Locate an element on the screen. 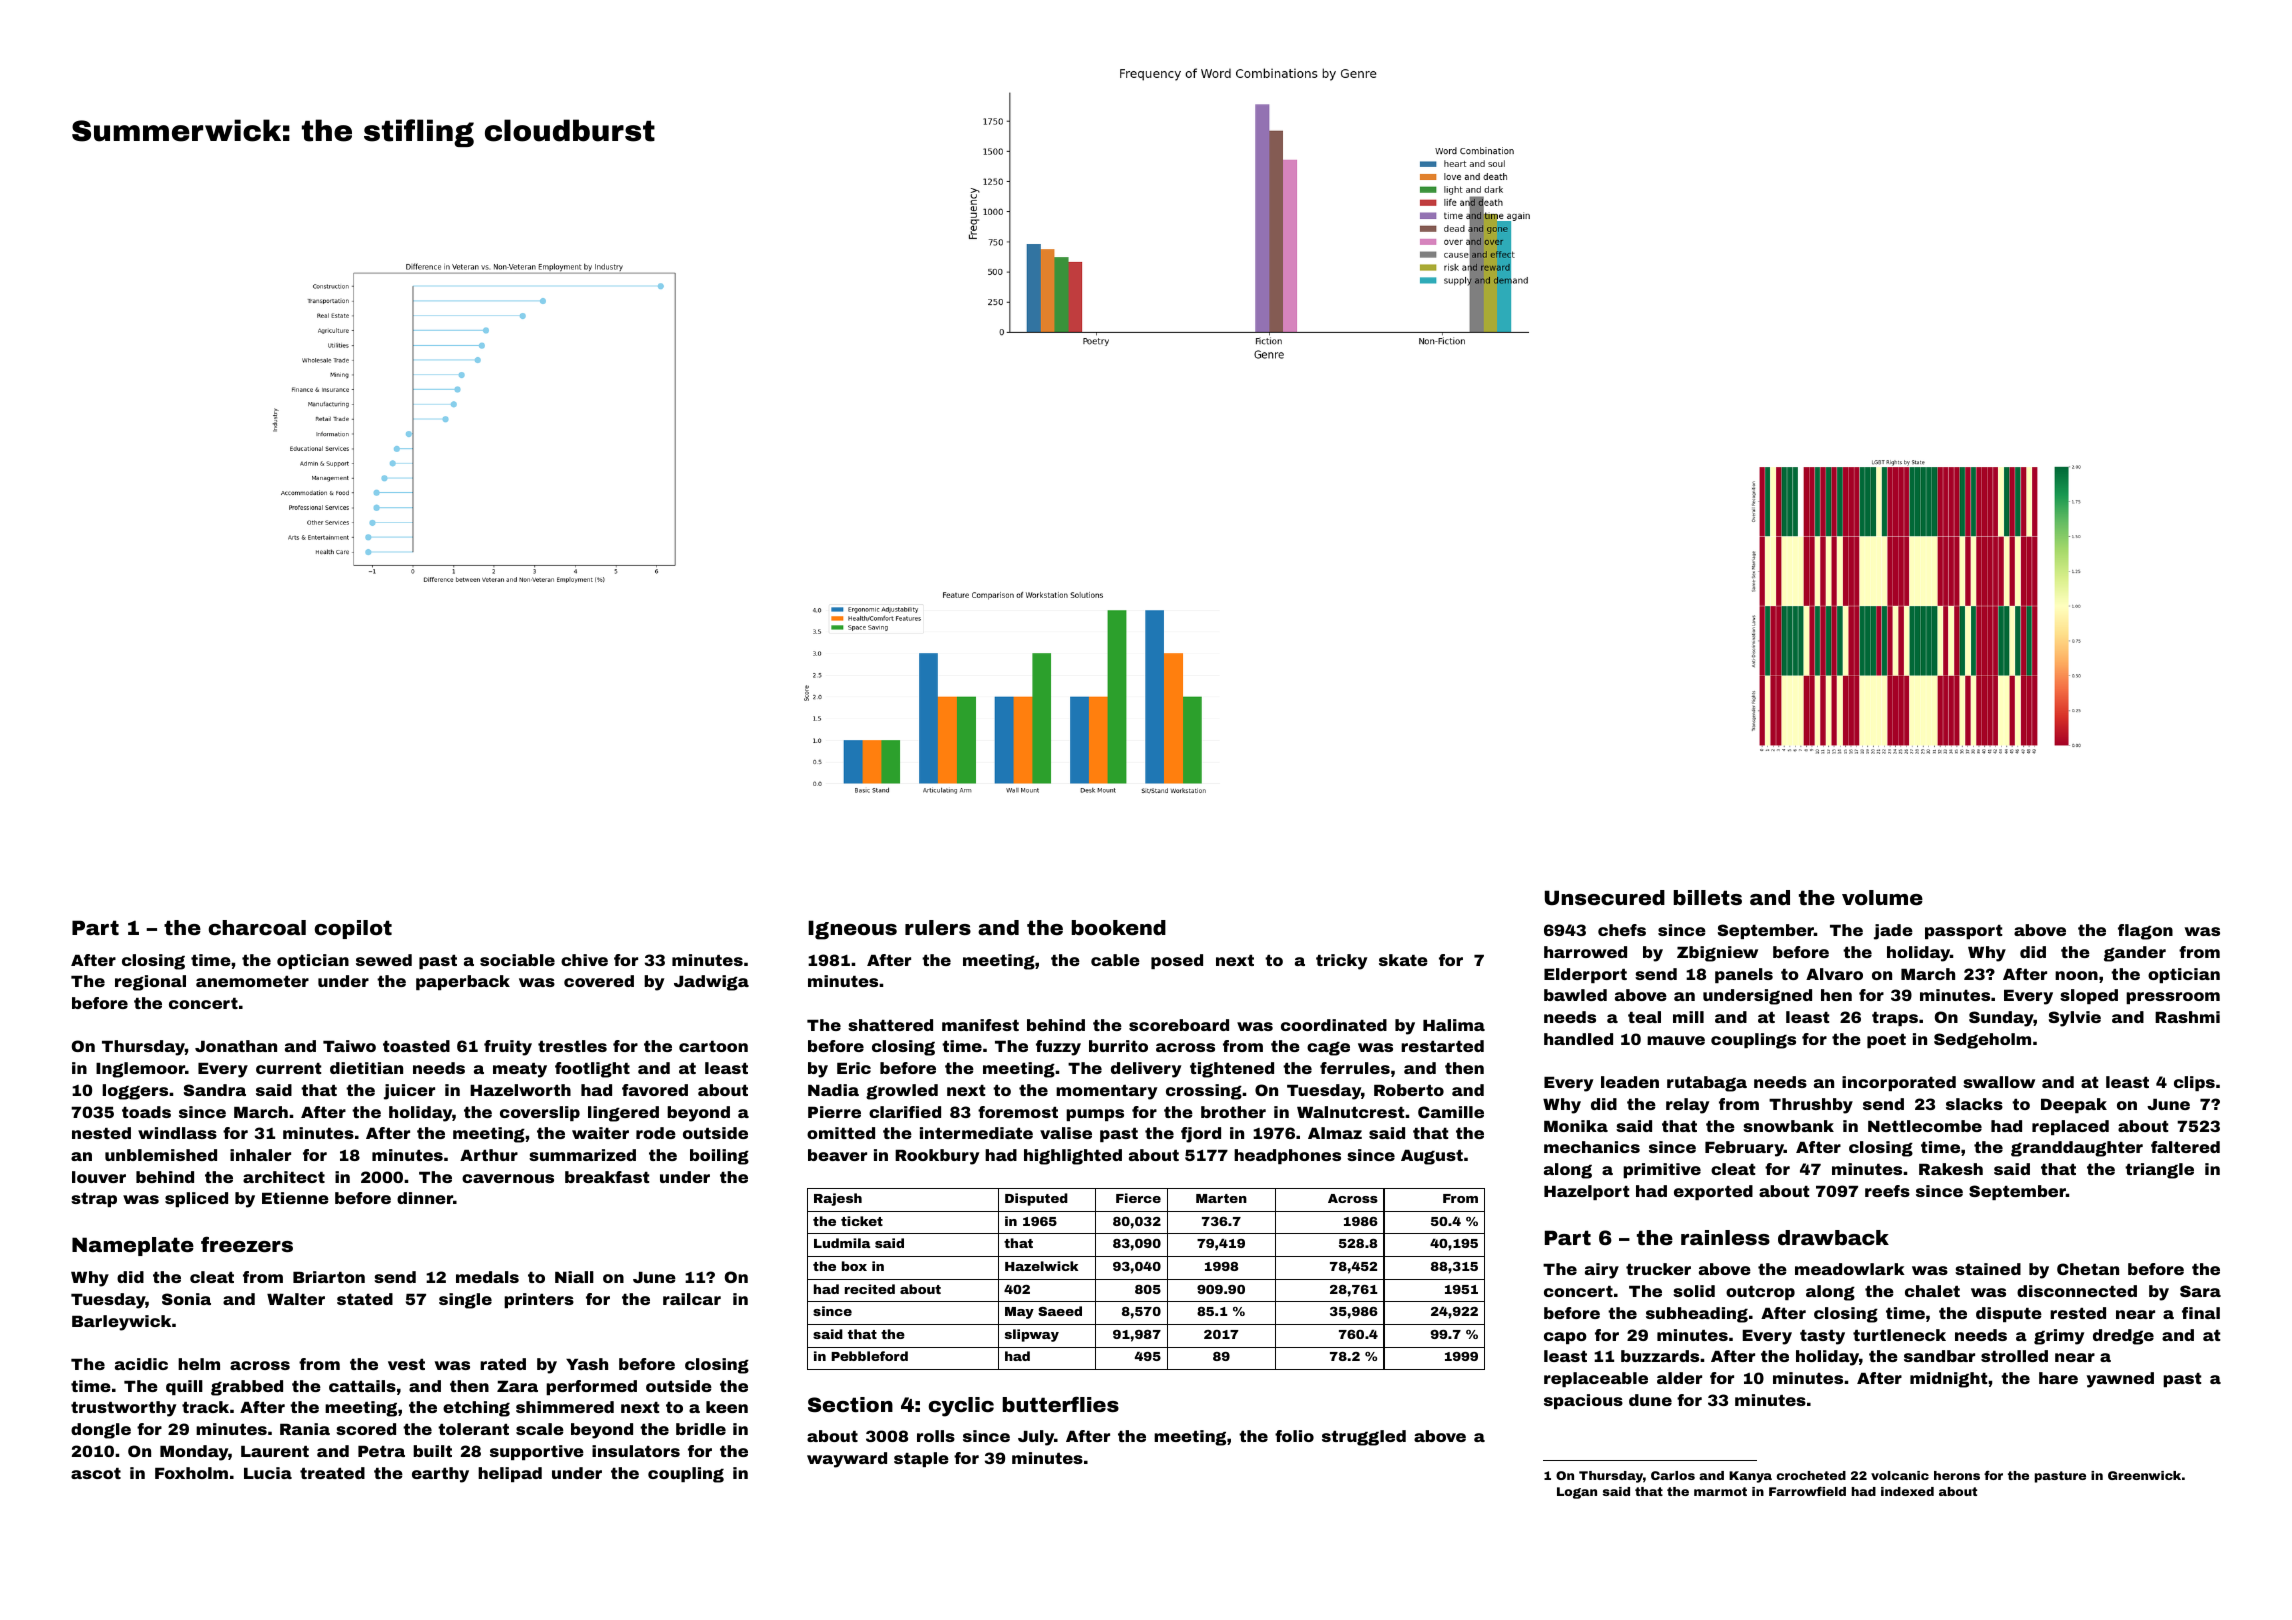 The image size is (2292, 1620). trustworthy is located at coordinates (123, 1409).
